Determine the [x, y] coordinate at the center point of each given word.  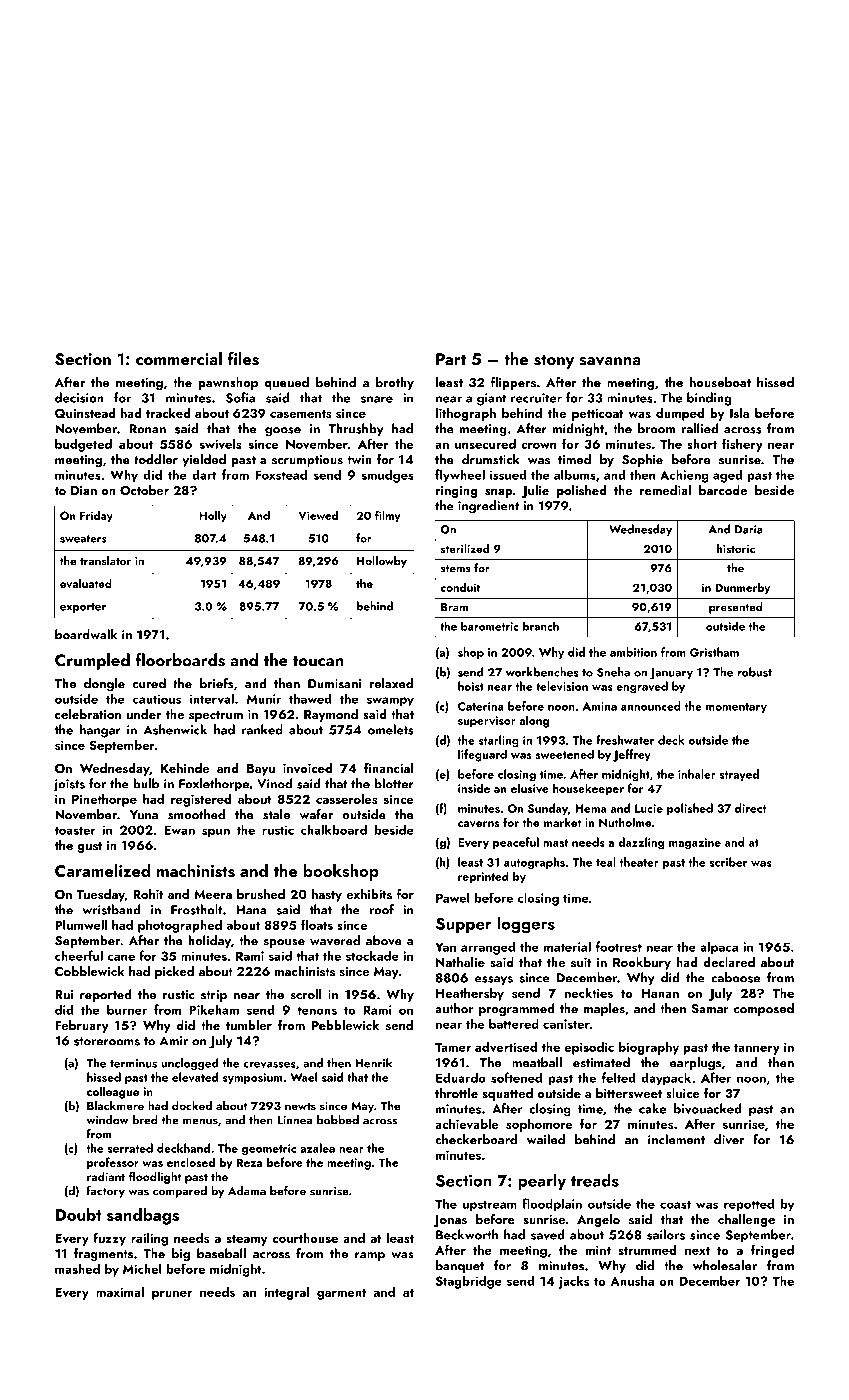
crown [539, 445]
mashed [77, 1268]
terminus [133, 1063]
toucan [318, 661]
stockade [372, 955]
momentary [736, 708]
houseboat [720, 382]
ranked [262, 729]
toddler [156, 459]
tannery [757, 1049]
